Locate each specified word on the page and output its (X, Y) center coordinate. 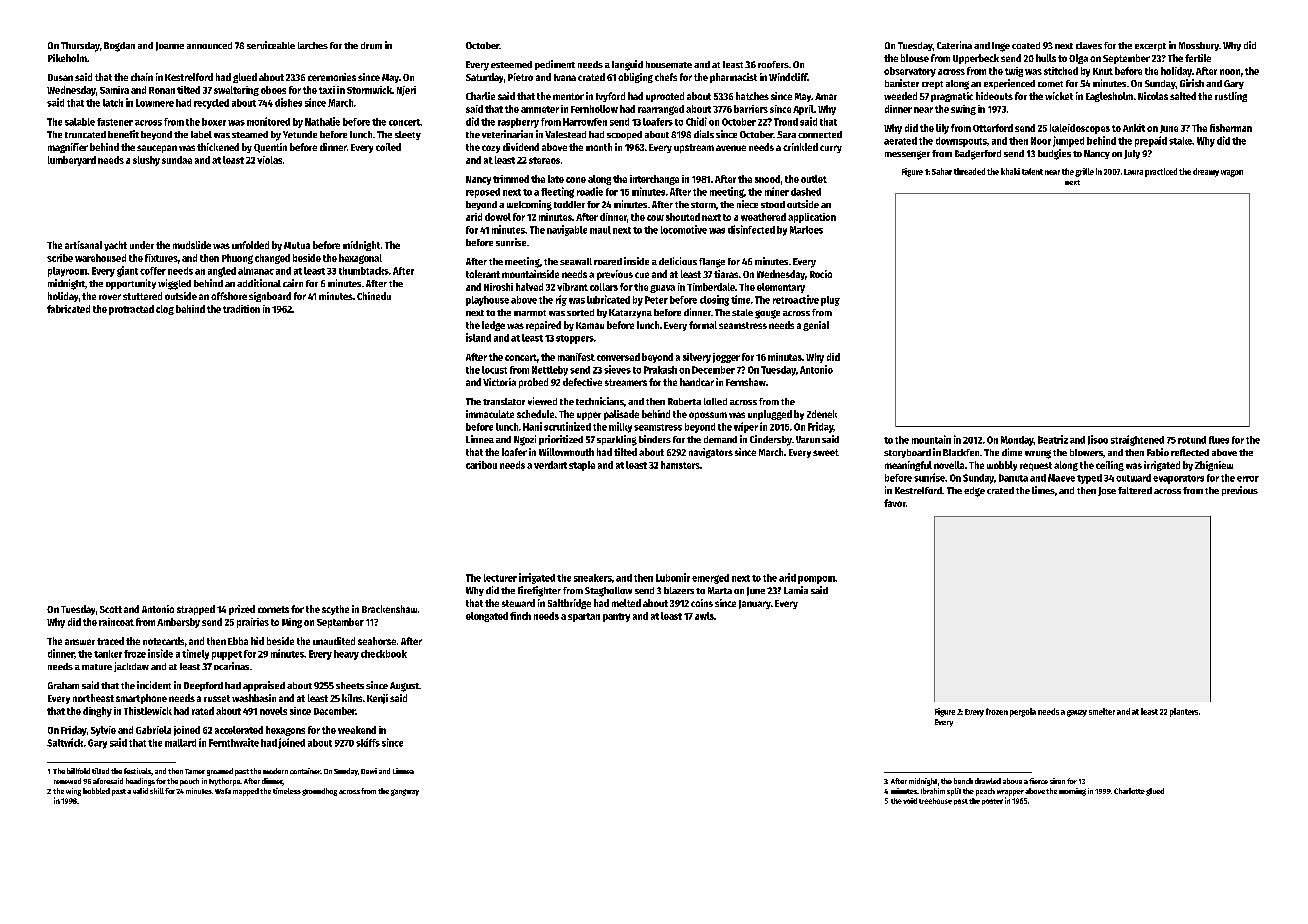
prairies (253, 623)
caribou (481, 465)
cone (576, 180)
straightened (1137, 440)
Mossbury (1199, 46)
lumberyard (72, 161)
